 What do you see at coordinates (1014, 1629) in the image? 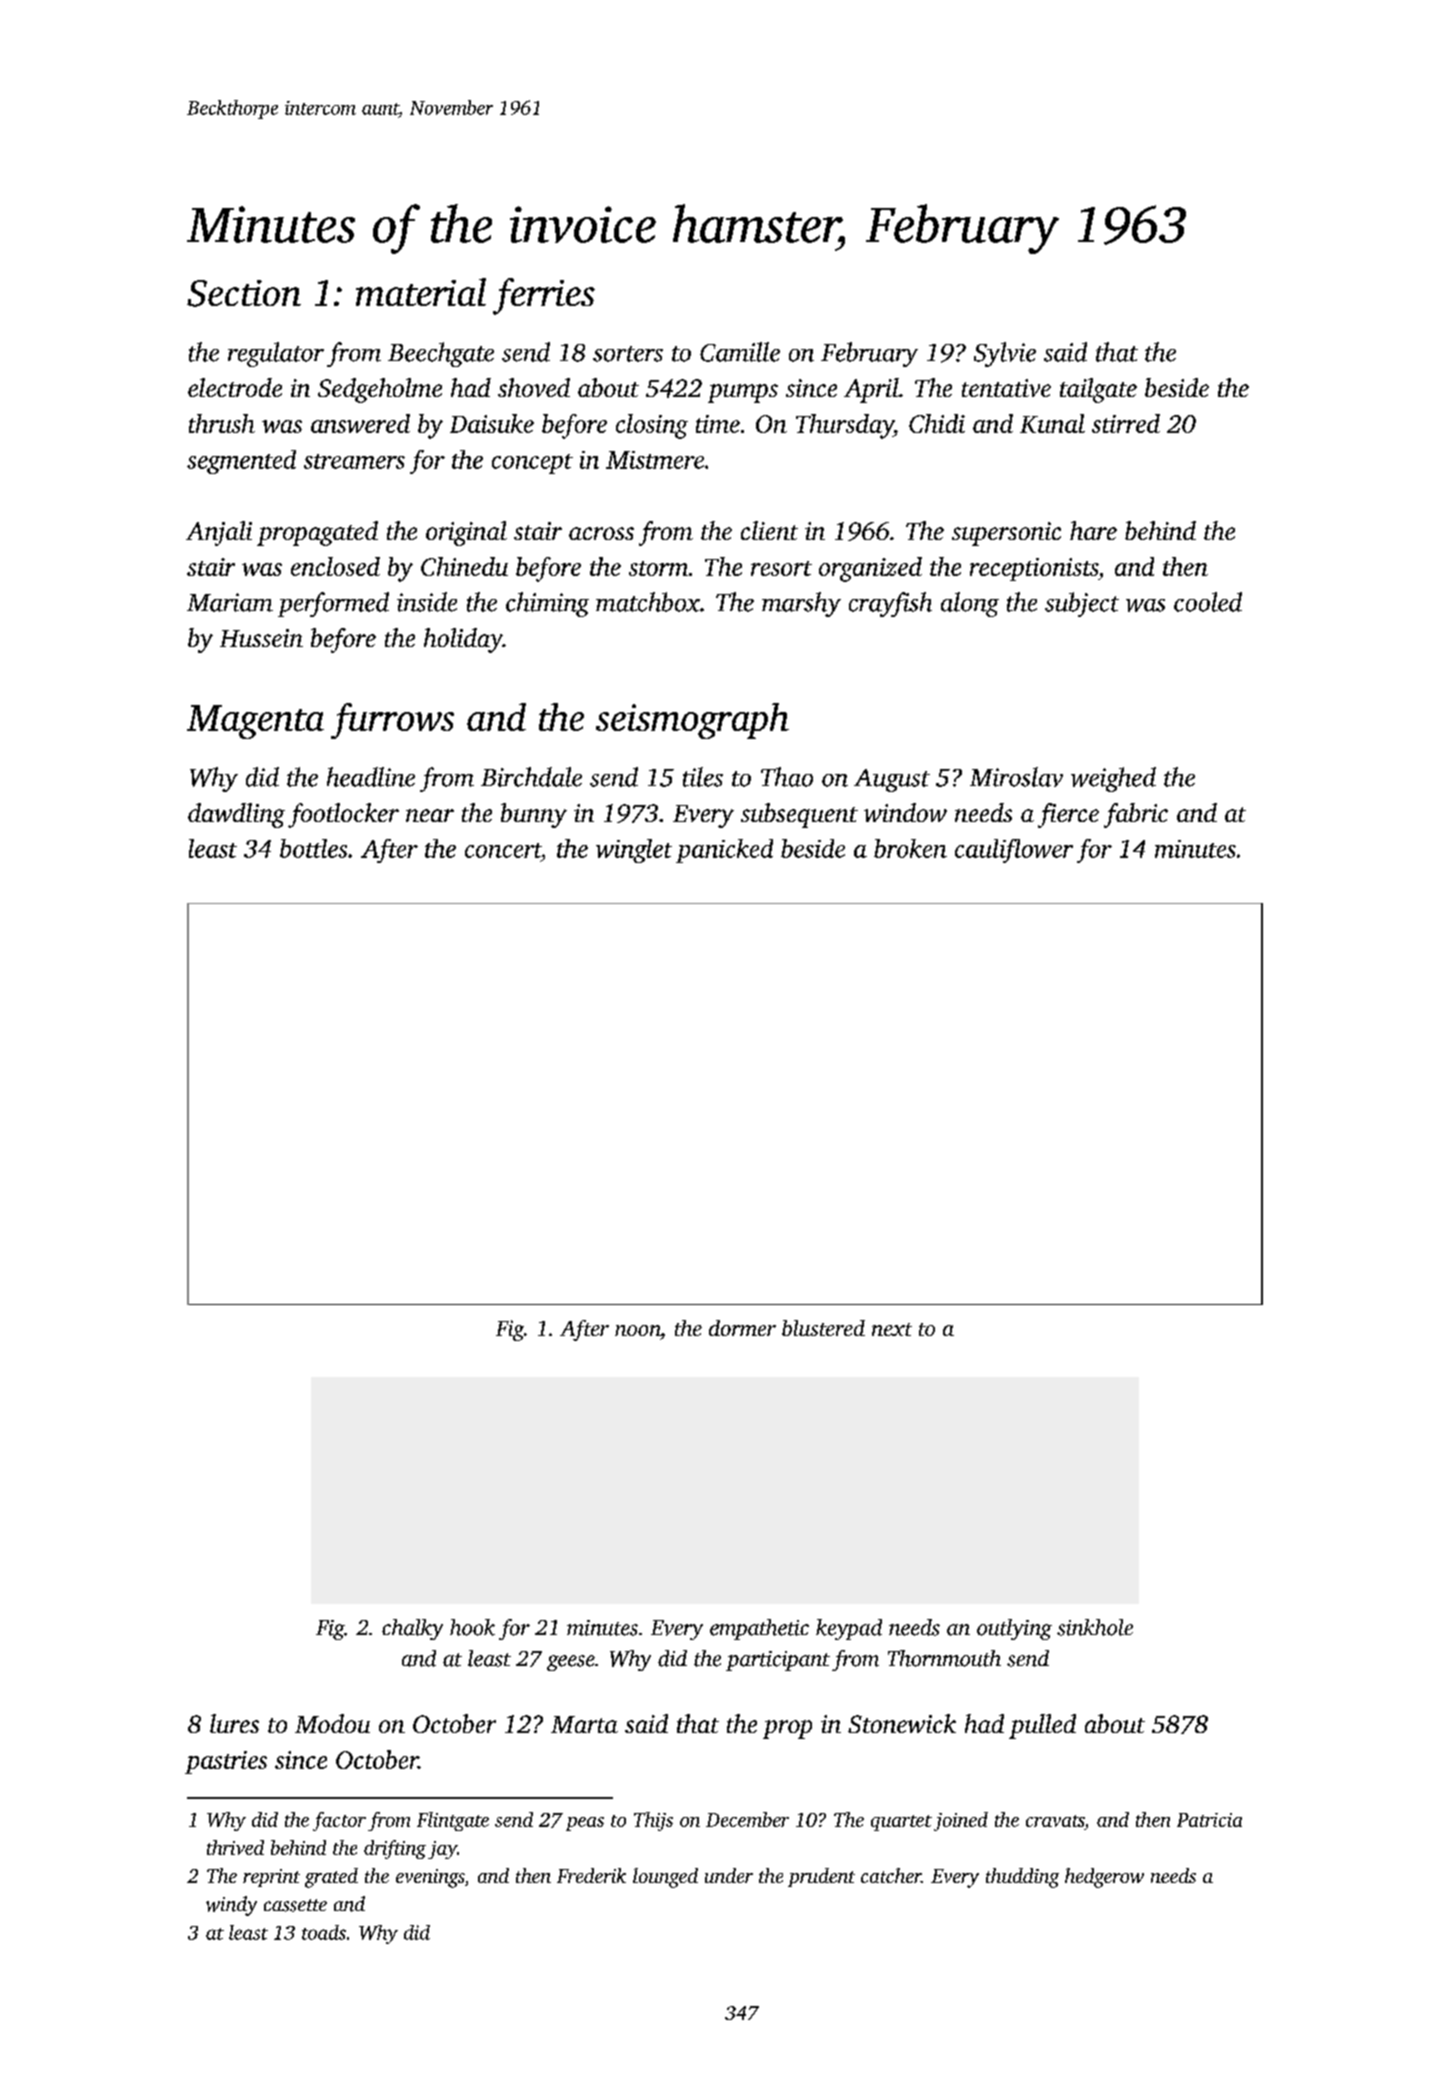
I see `outlying` at bounding box center [1014, 1629].
